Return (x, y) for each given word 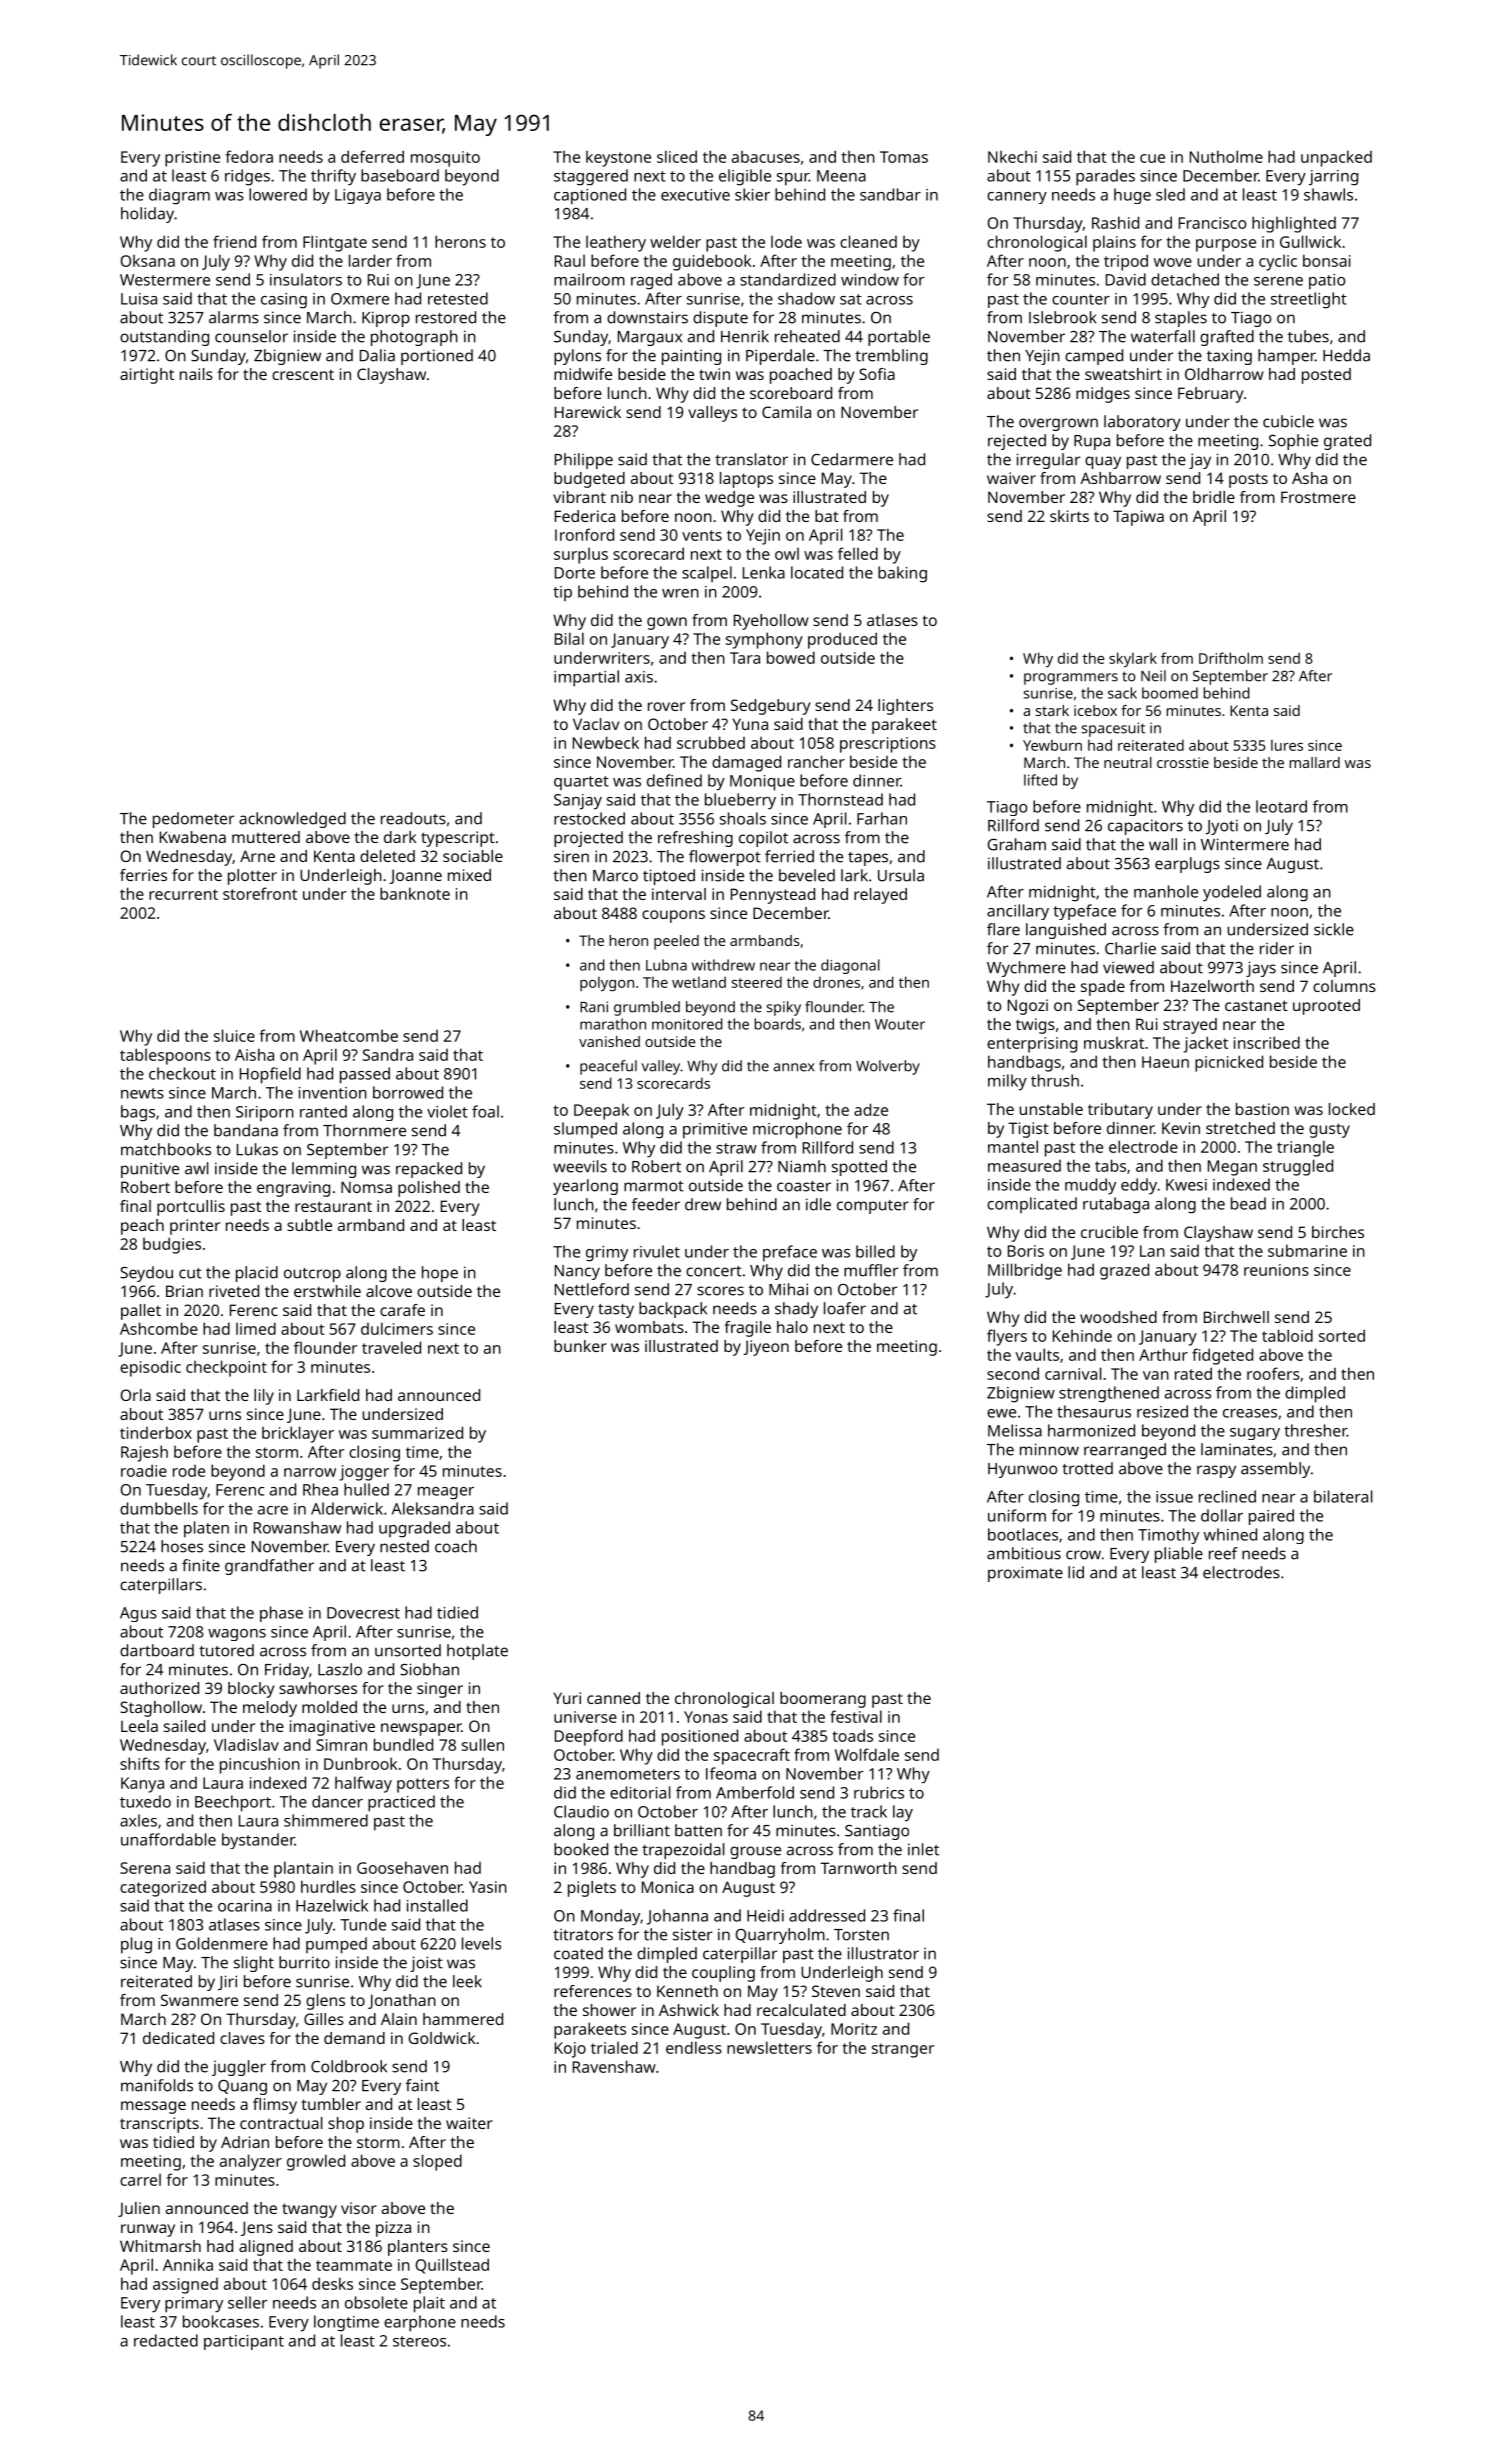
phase (281, 1614)
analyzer (251, 2162)
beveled (807, 875)
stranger (903, 2050)
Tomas (904, 157)
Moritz (854, 2029)
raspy (1216, 1471)
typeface (1084, 912)
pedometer (193, 820)
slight (254, 1964)
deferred (372, 156)
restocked (589, 818)
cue (1152, 158)
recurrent (183, 894)
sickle (1334, 929)
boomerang (823, 1700)
